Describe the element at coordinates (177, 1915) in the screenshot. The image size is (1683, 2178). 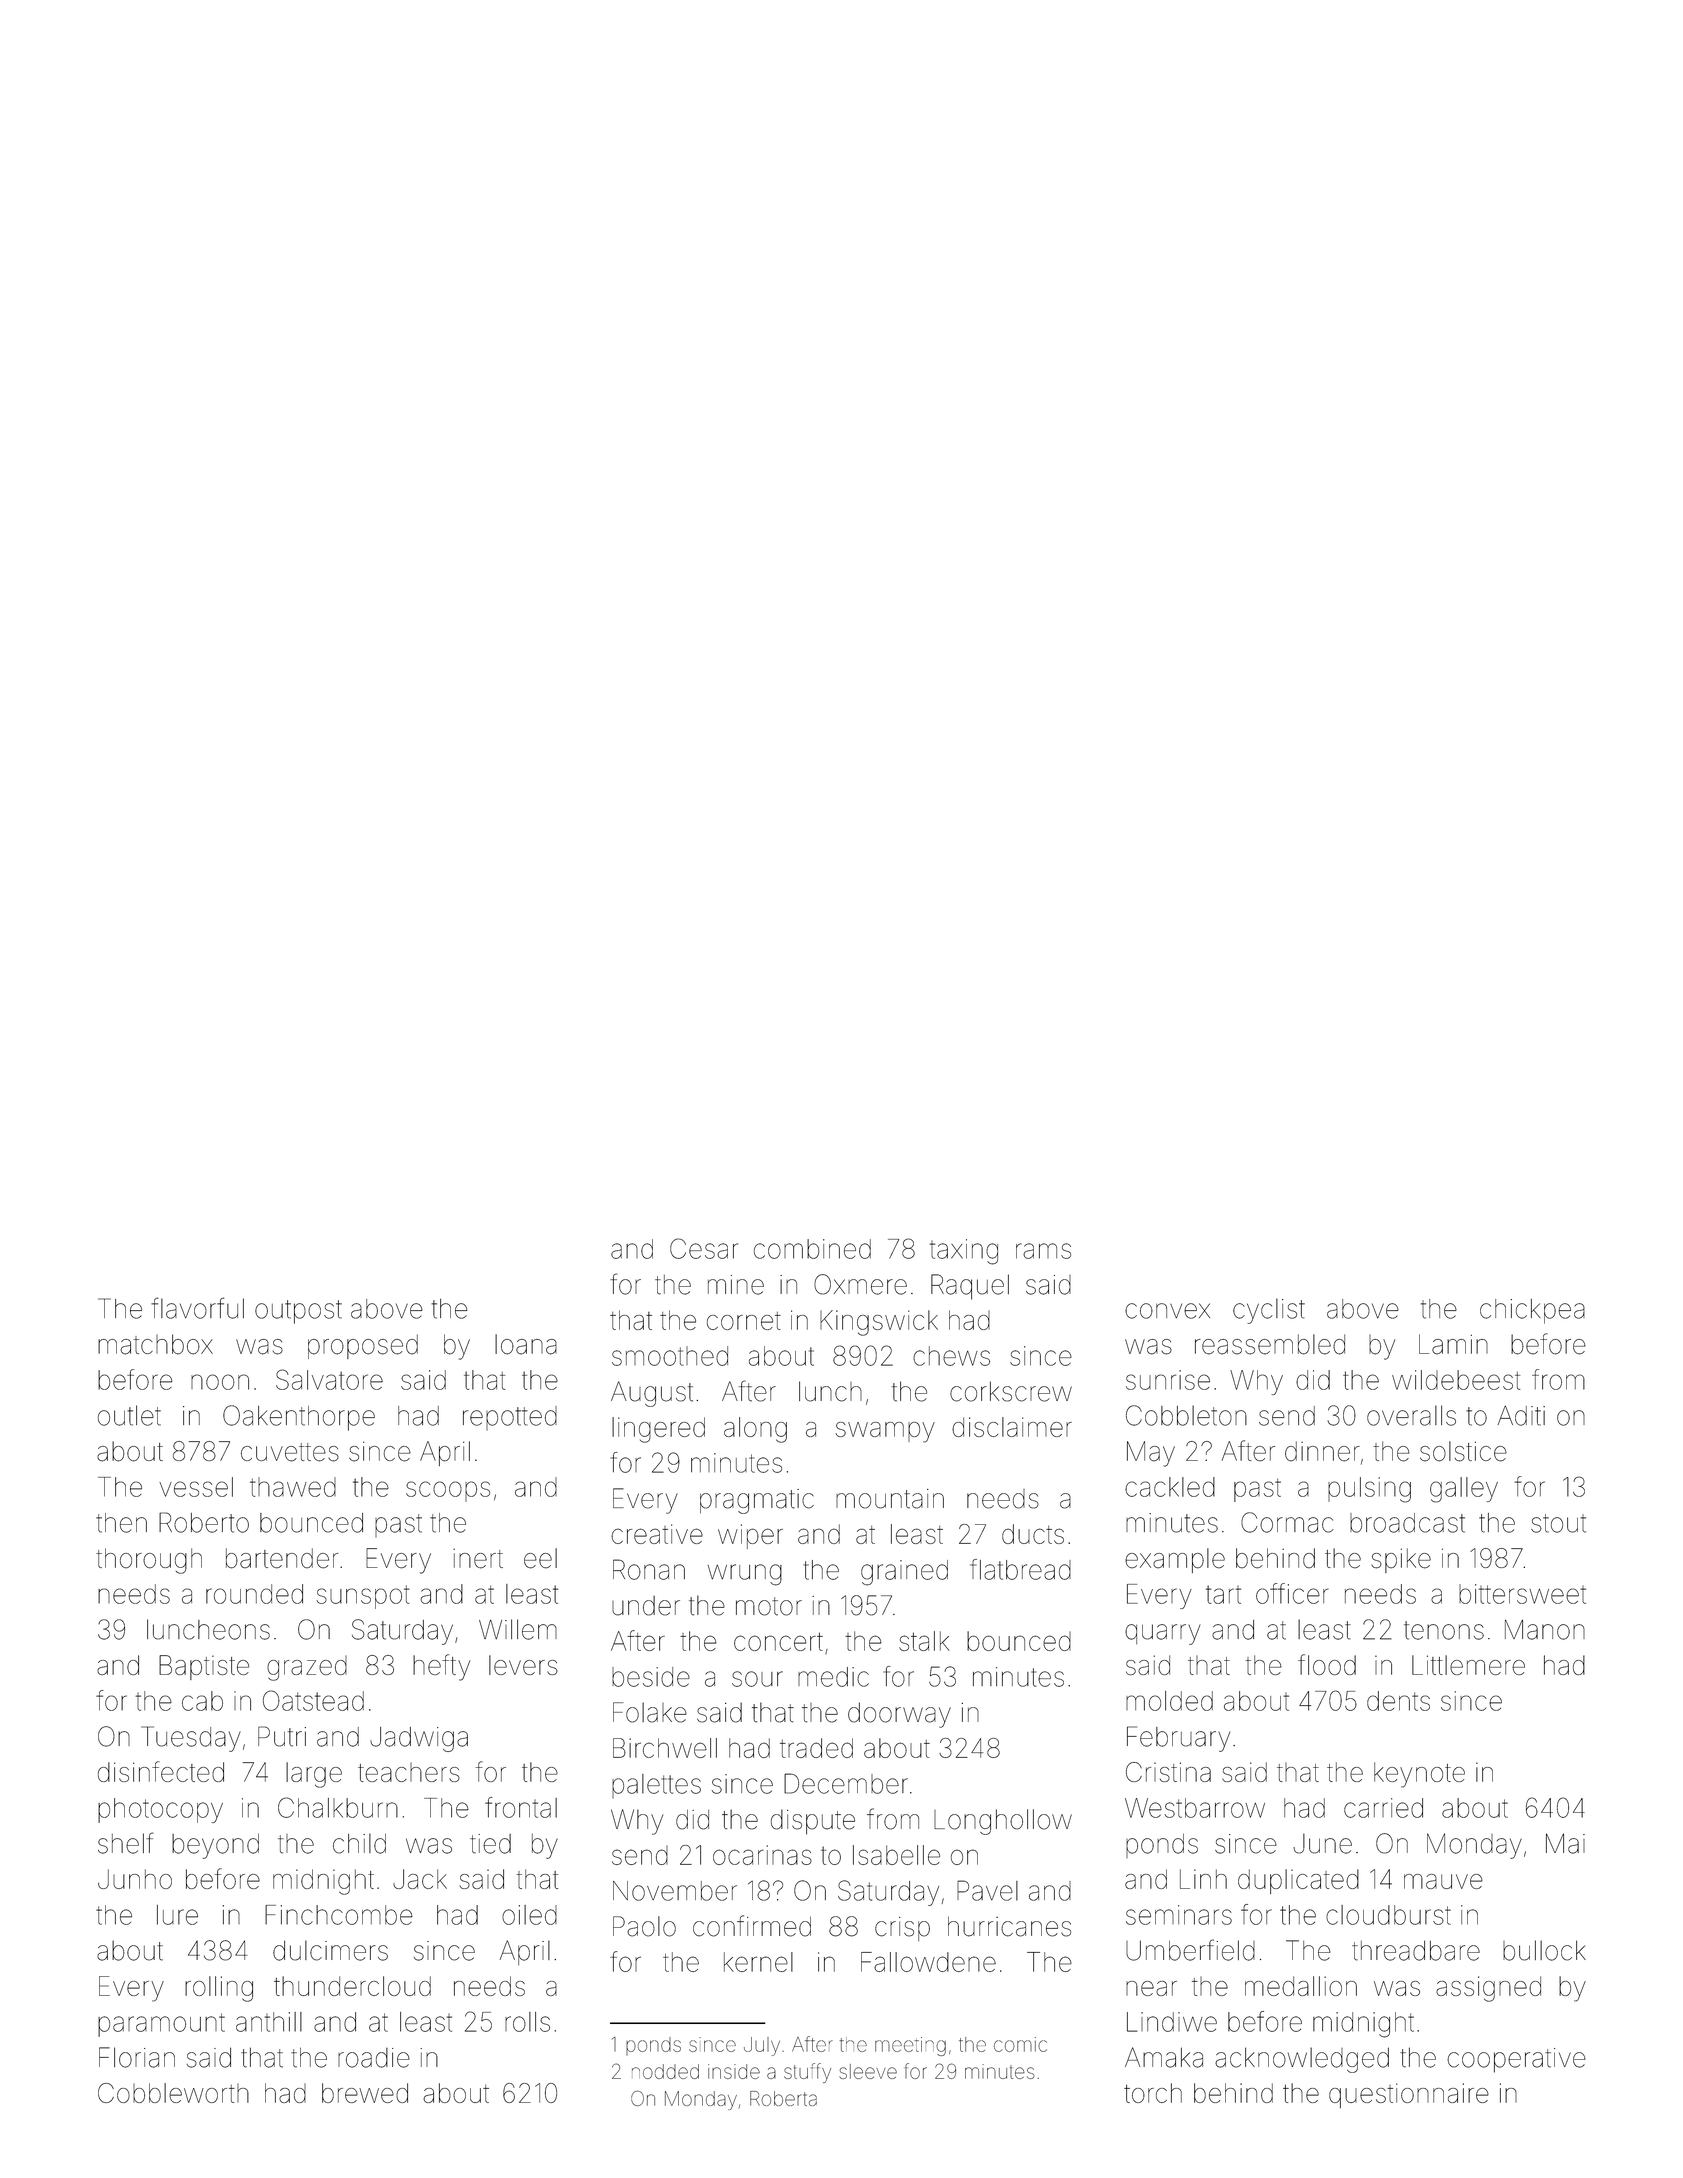
I see `lure` at that location.
